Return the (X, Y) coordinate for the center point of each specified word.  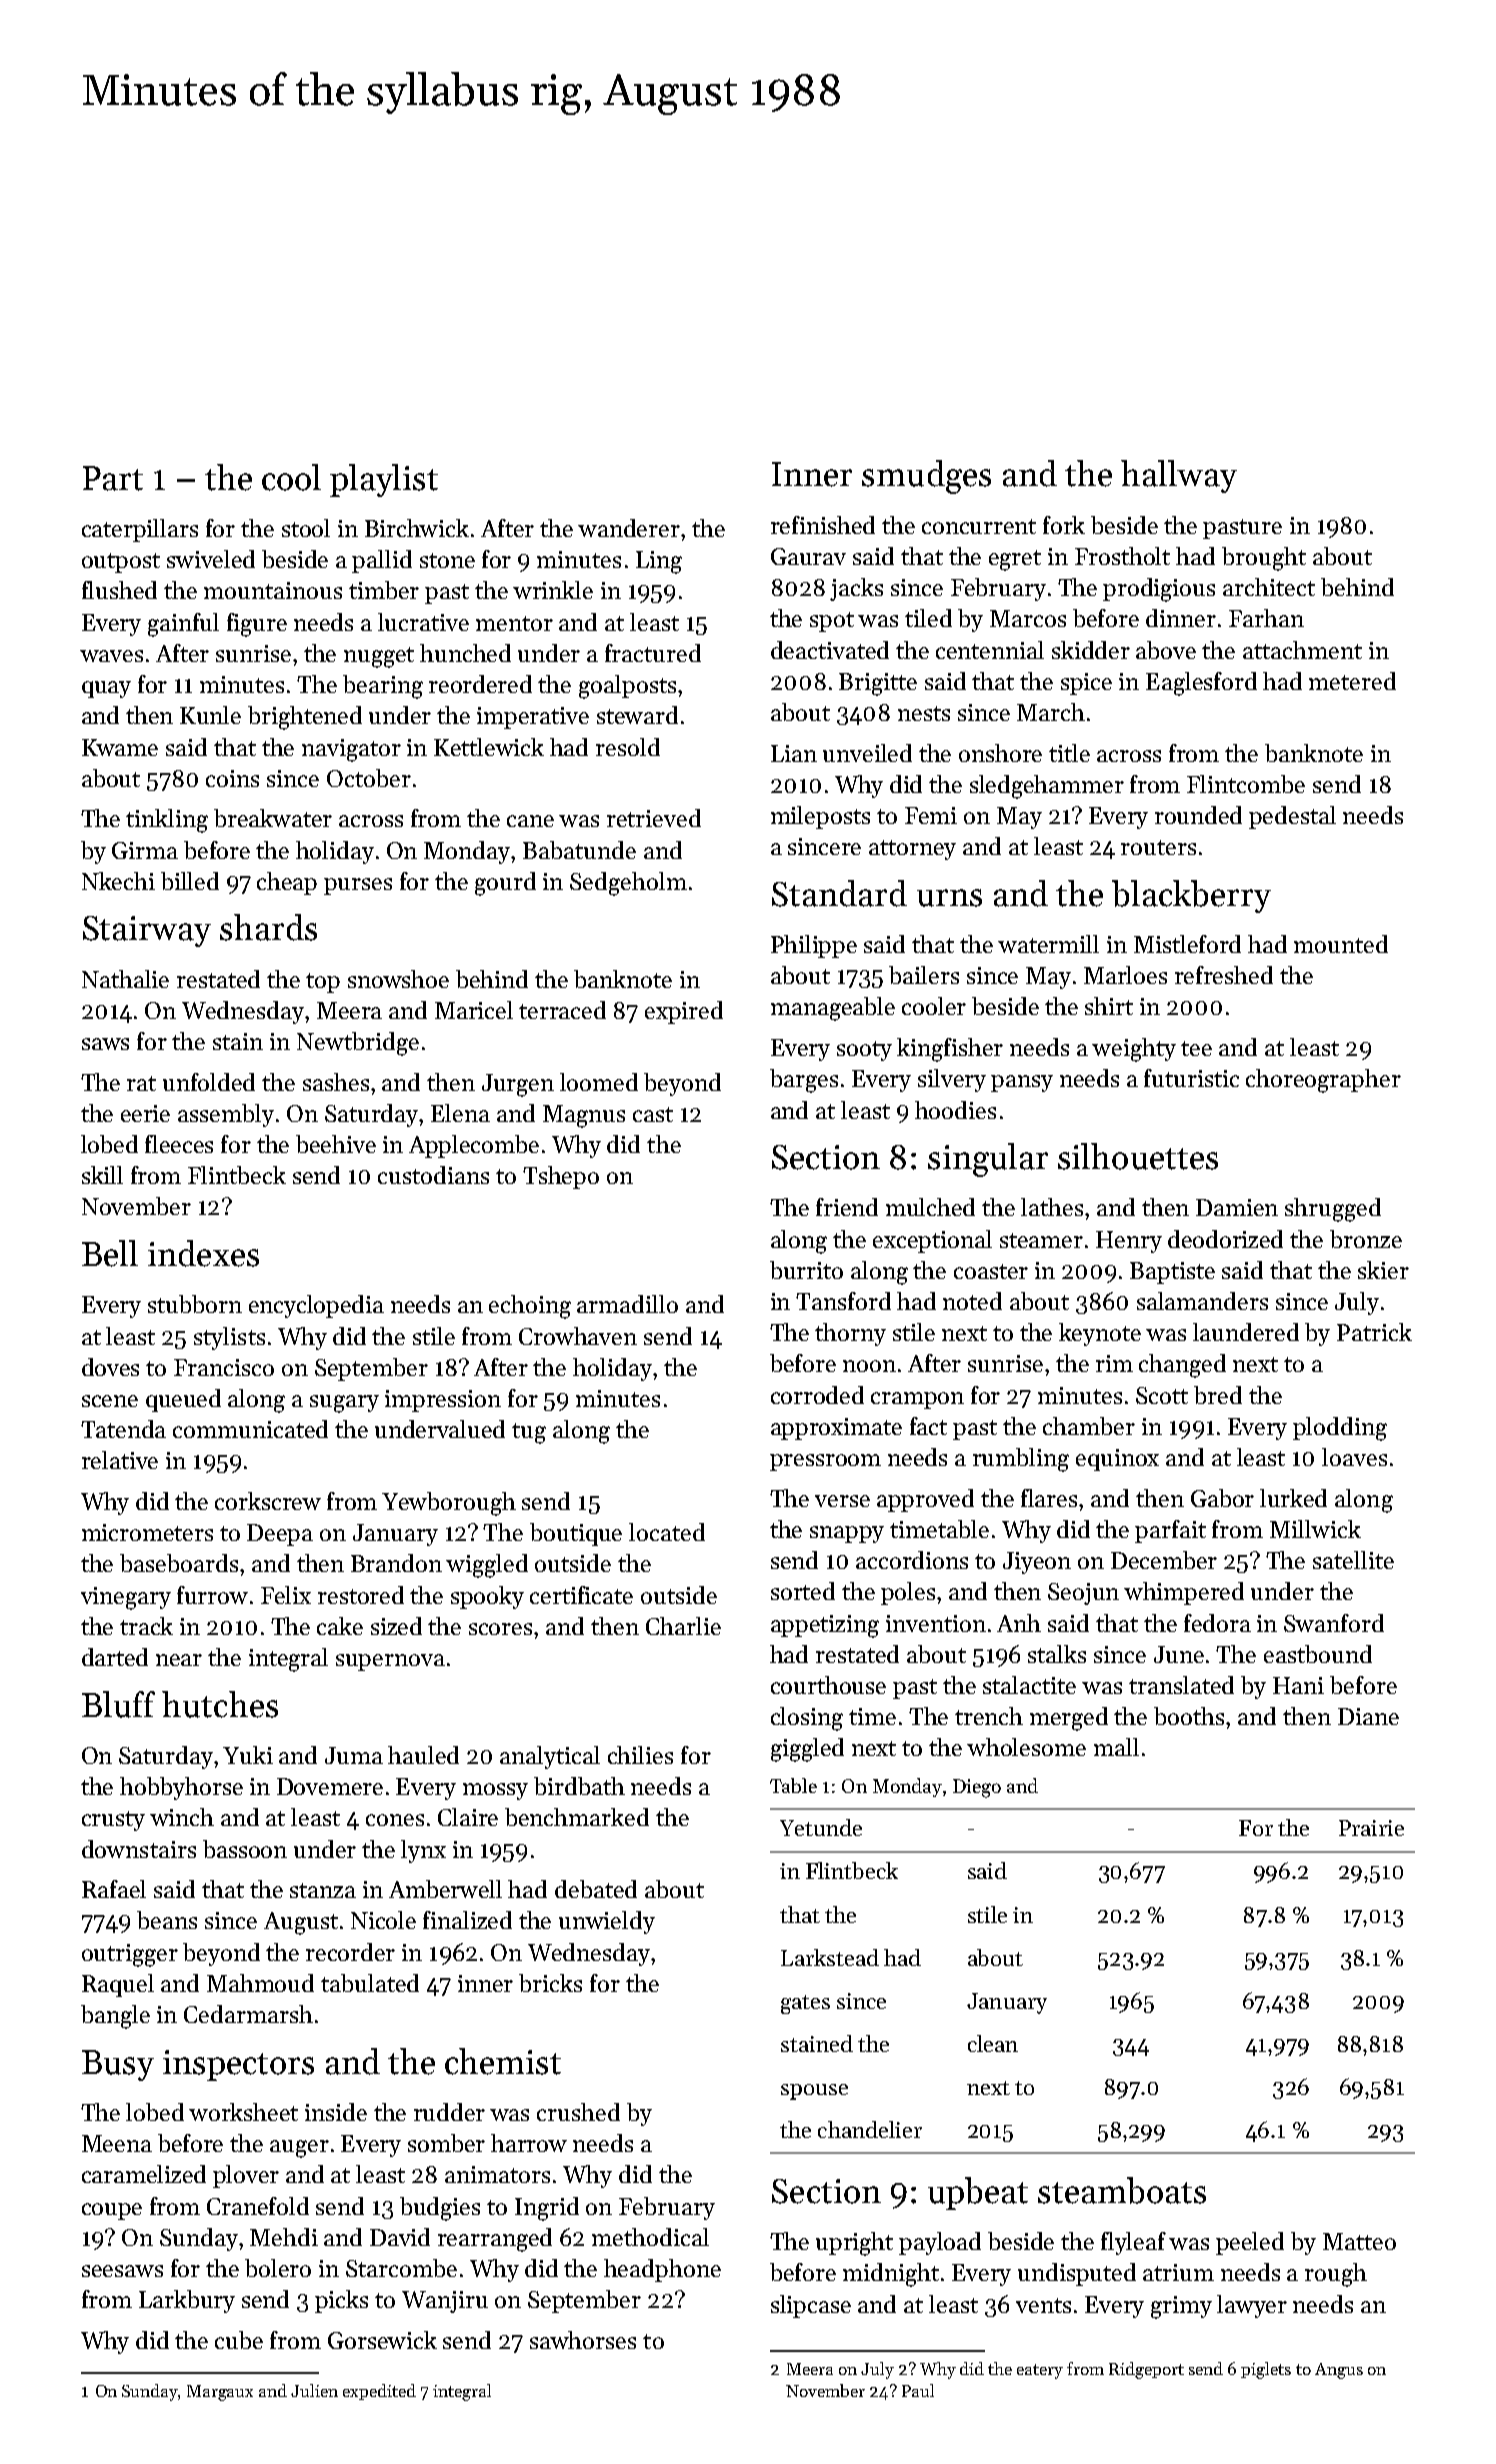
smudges (926, 477)
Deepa (280, 1535)
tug (529, 1433)
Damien (1237, 1207)
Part (113, 478)
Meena (117, 2143)
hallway (1179, 476)
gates (805, 2004)
